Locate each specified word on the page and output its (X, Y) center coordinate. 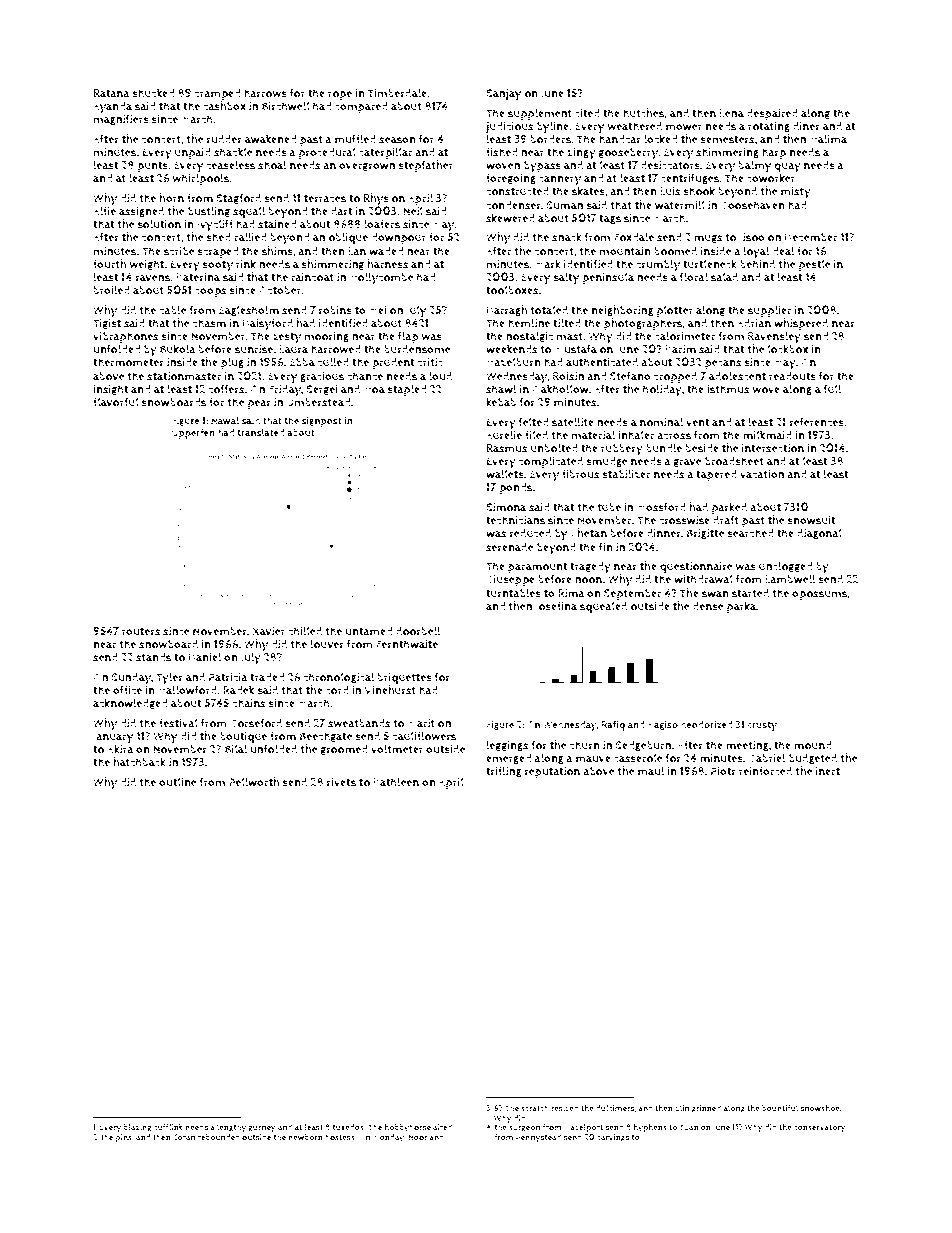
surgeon (524, 1128)
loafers (382, 224)
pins (124, 1138)
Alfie (104, 210)
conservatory (820, 1128)
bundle (664, 448)
